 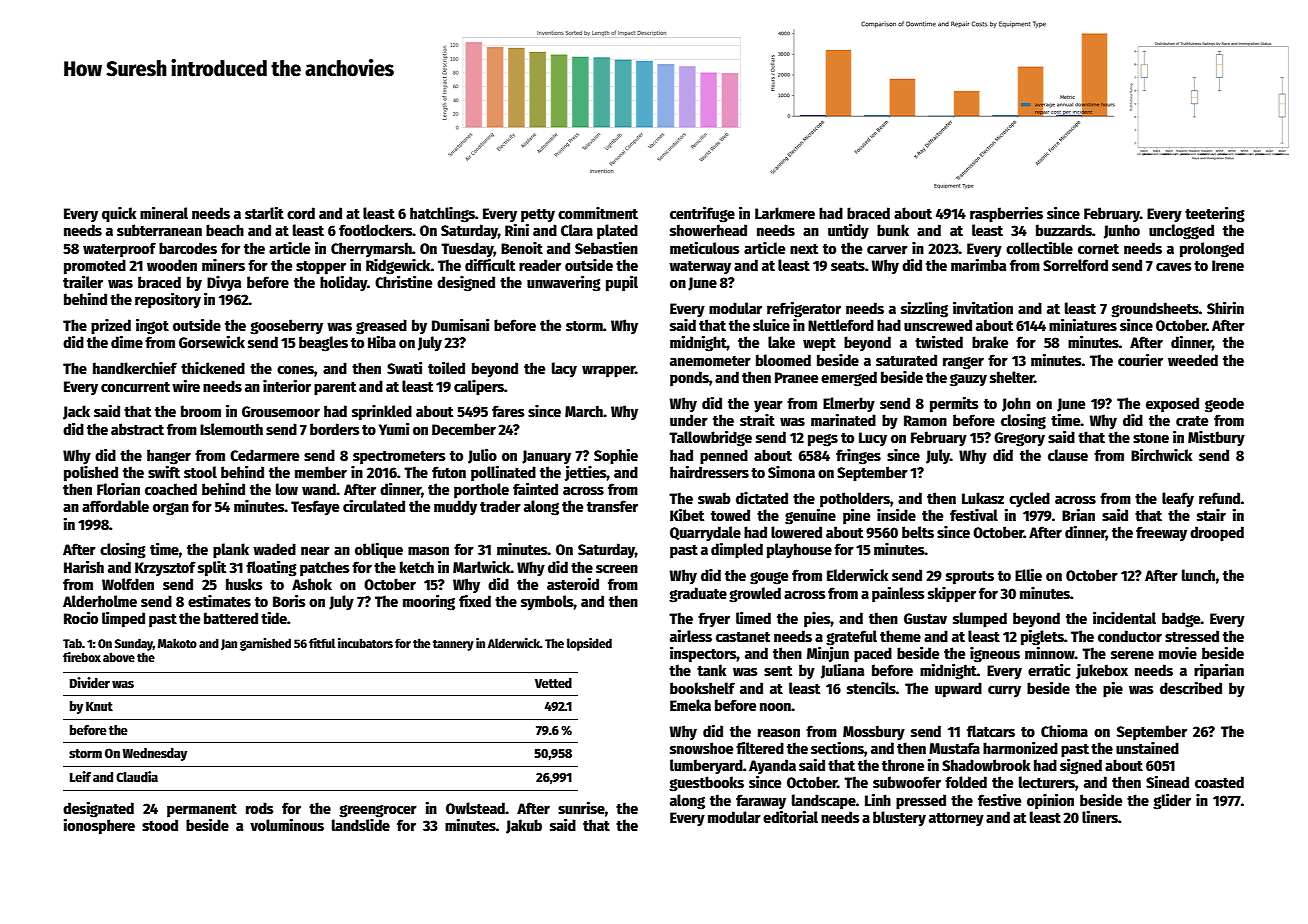 What do you see at coordinates (482, 456) in the page?
I see `Julio` at bounding box center [482, 456].
